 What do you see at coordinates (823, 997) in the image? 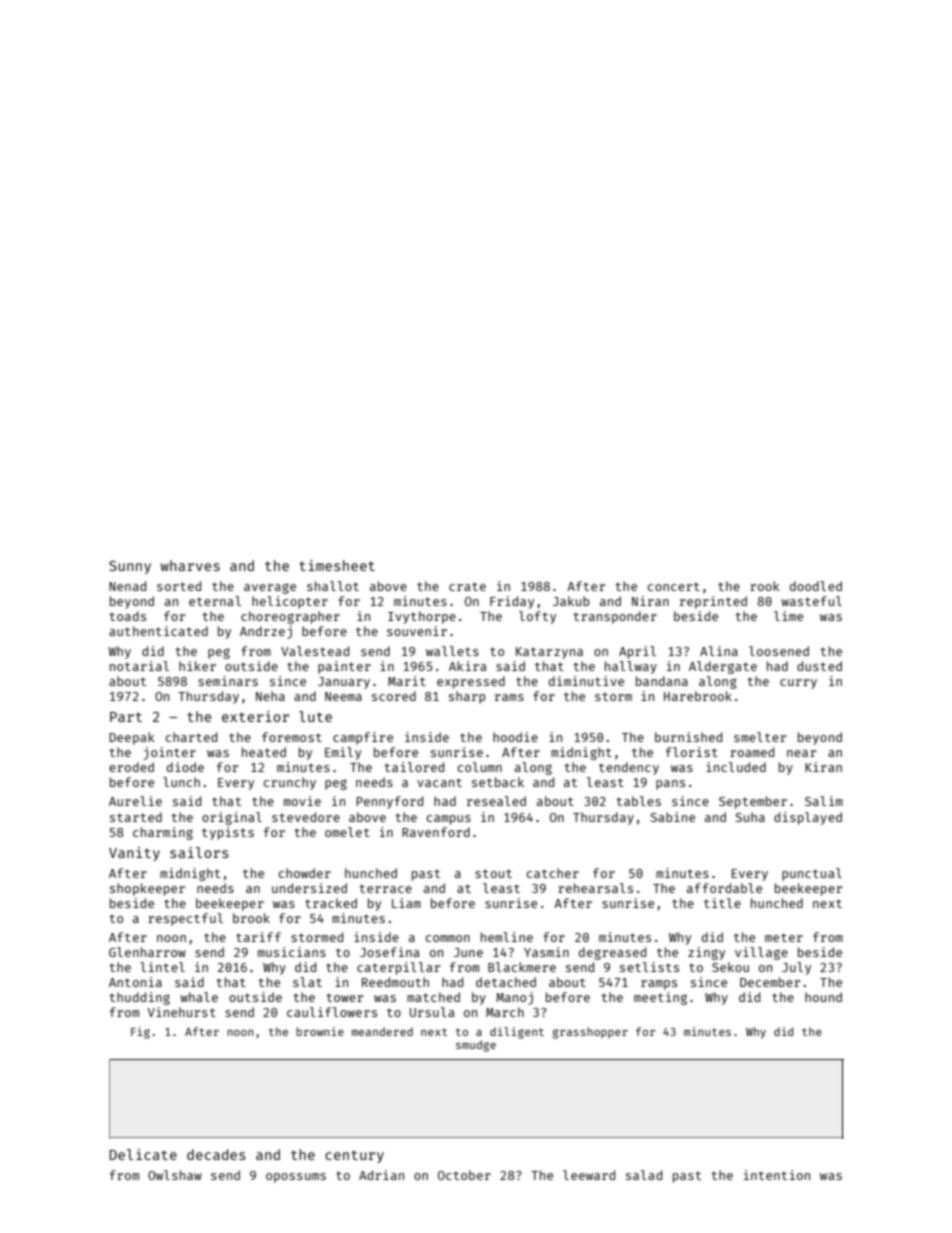
I see `hound` at bounding box center [823, 997].
